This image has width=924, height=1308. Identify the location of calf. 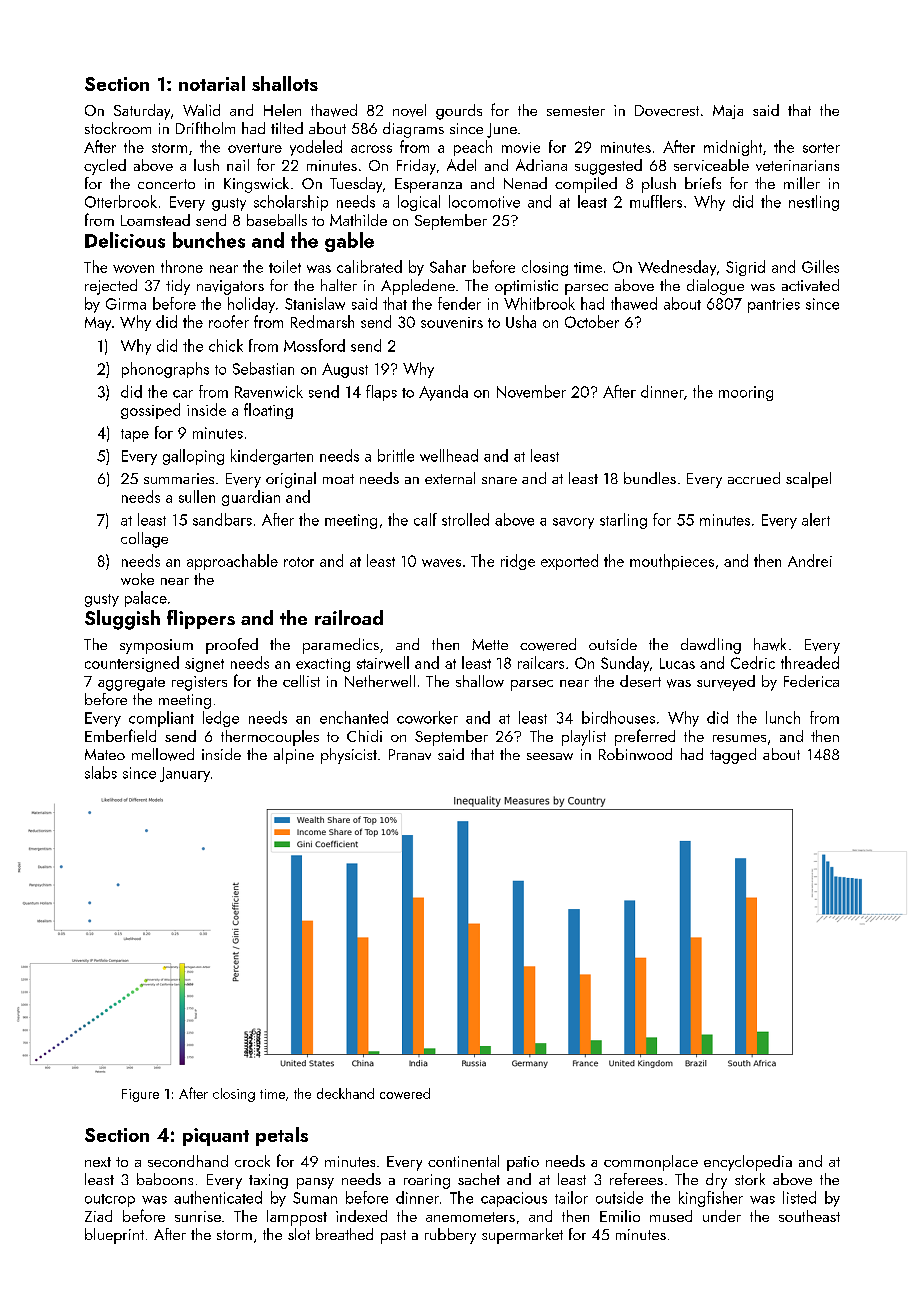
(425, 519).
